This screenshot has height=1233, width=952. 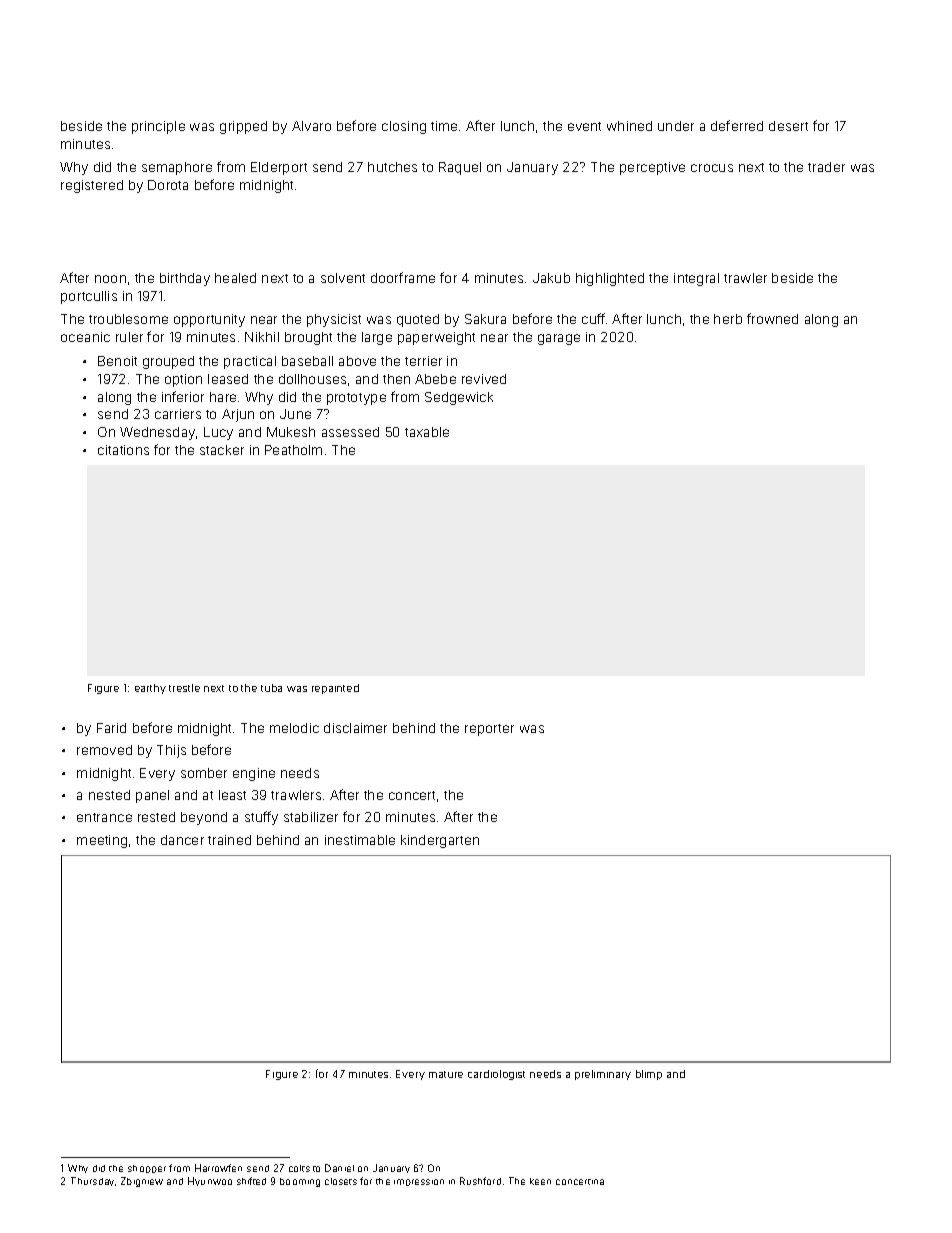 What do you see at coordinates (584, 126) in the screenshot?
I see `event` at bounding box center [584, 126].
